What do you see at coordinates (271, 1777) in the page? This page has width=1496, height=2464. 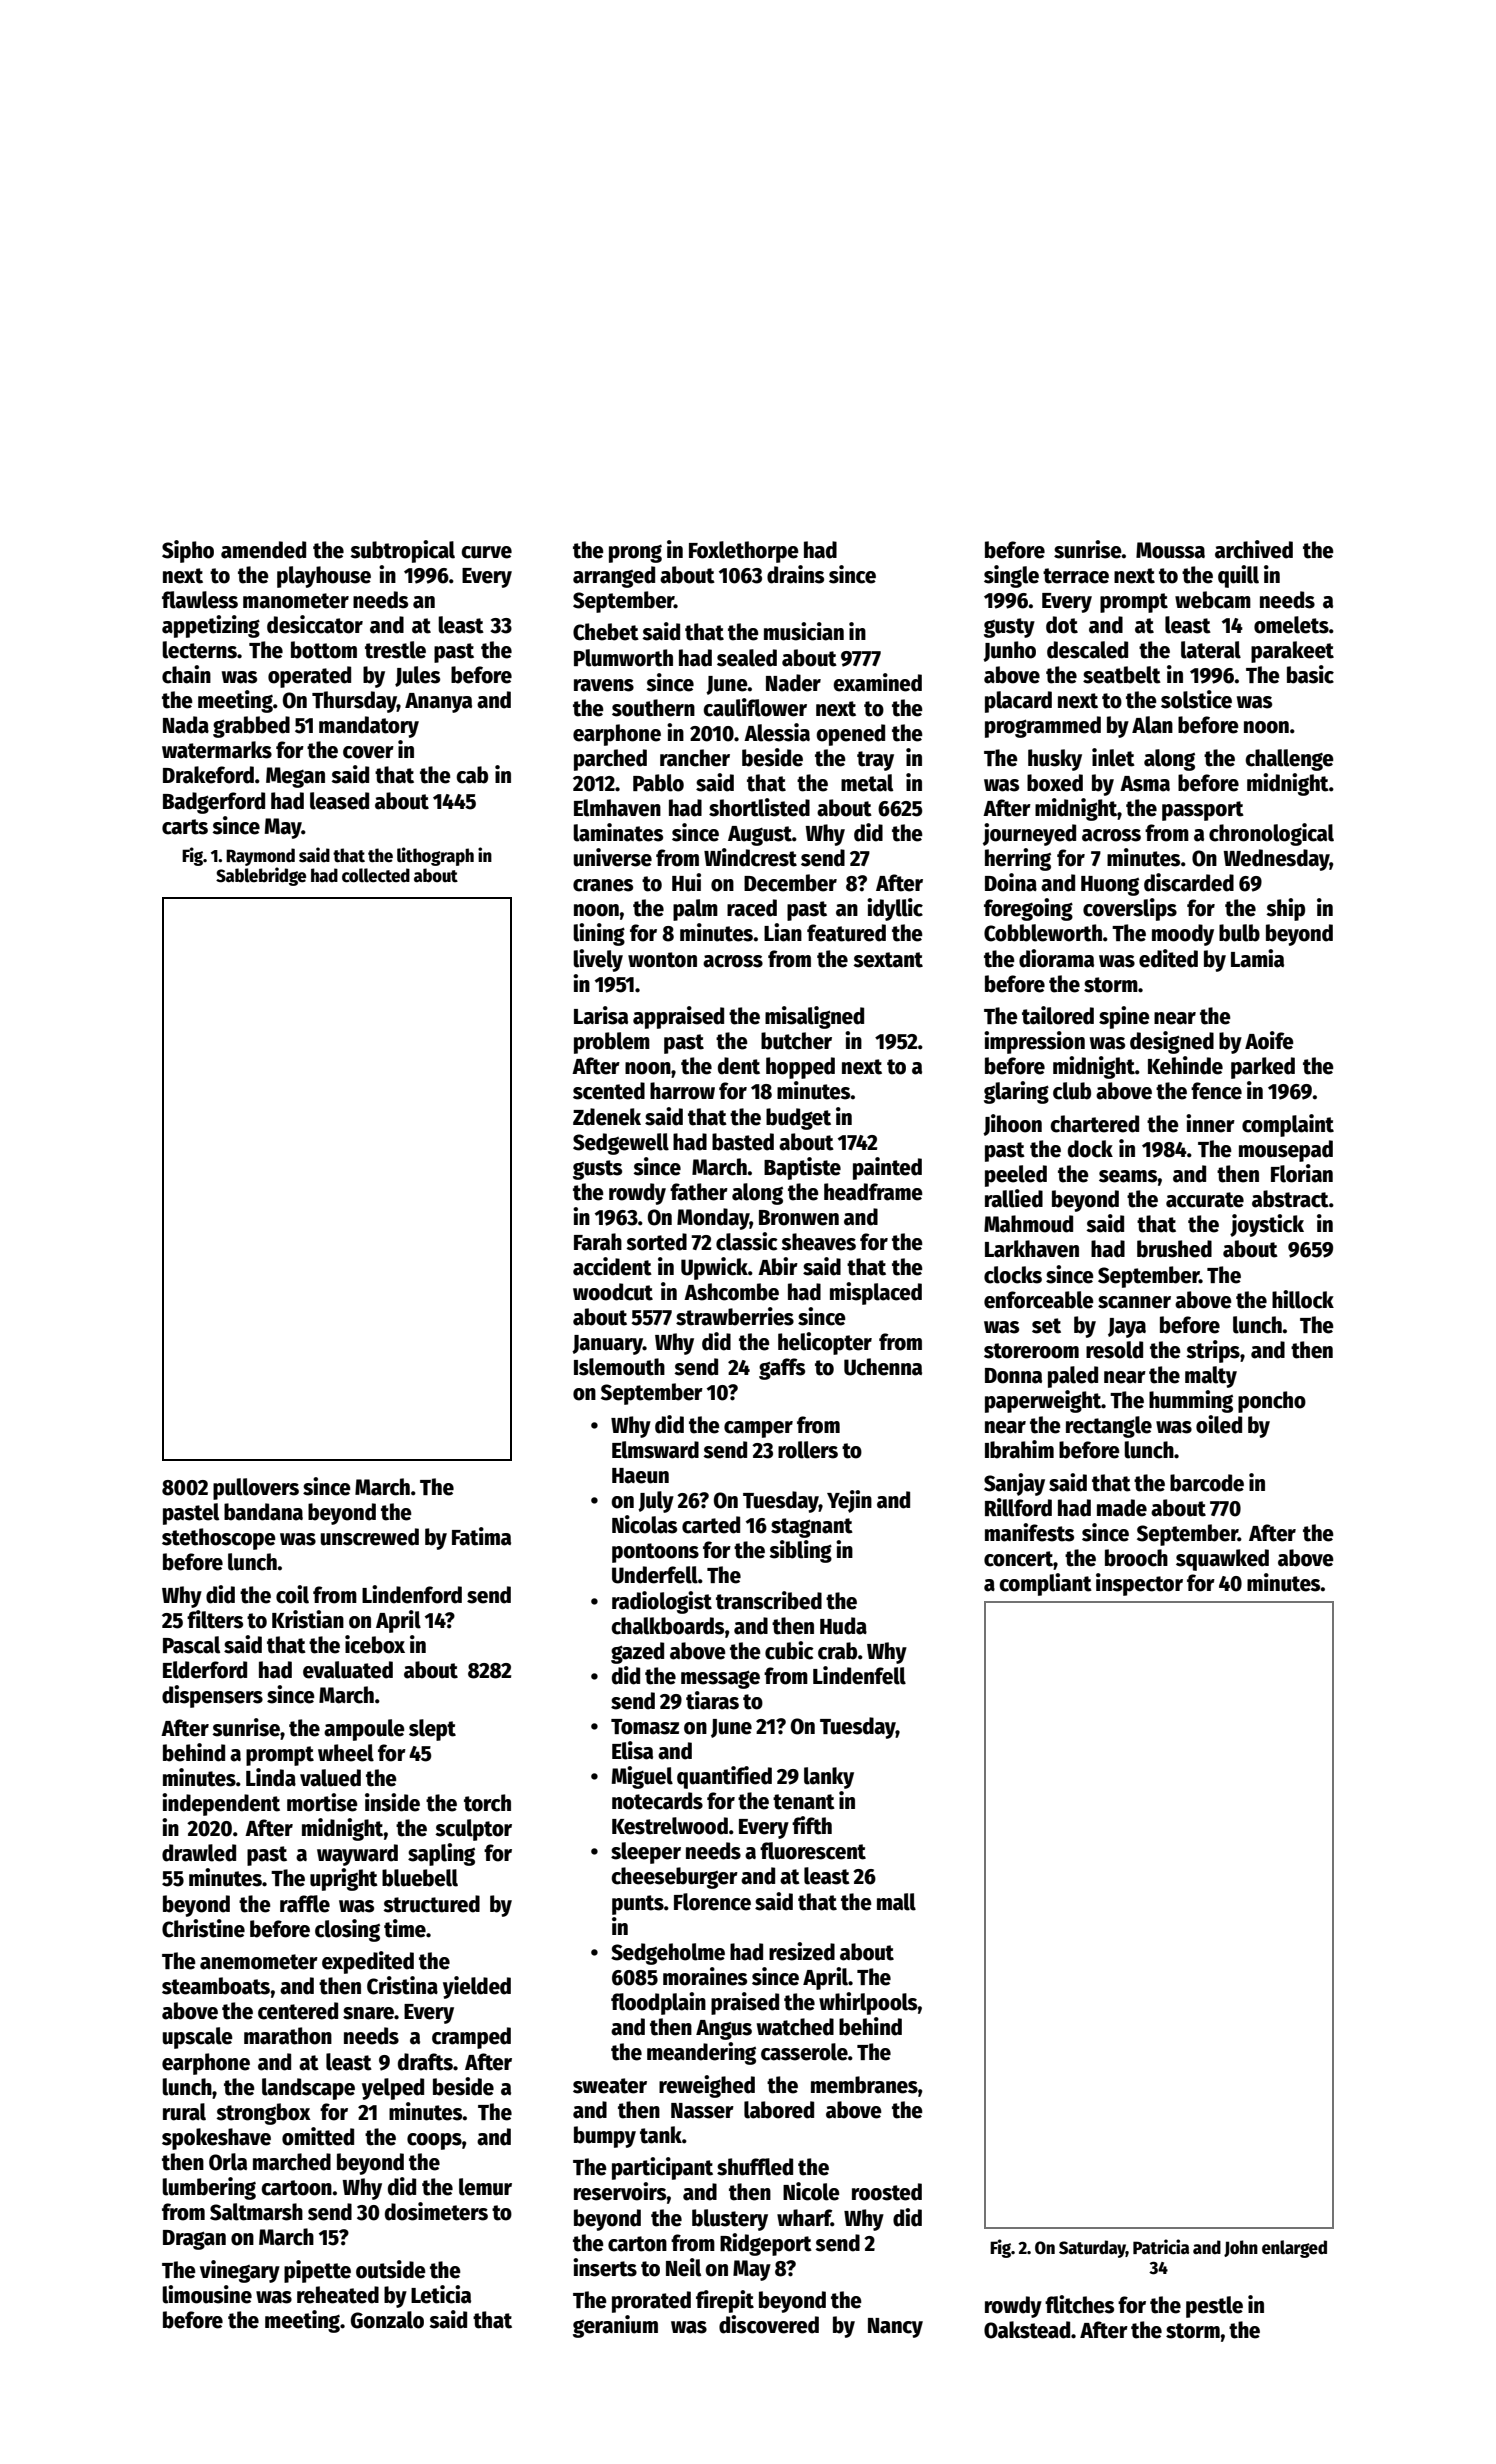 I see `Linda` at bounding box center [271, 1777].
